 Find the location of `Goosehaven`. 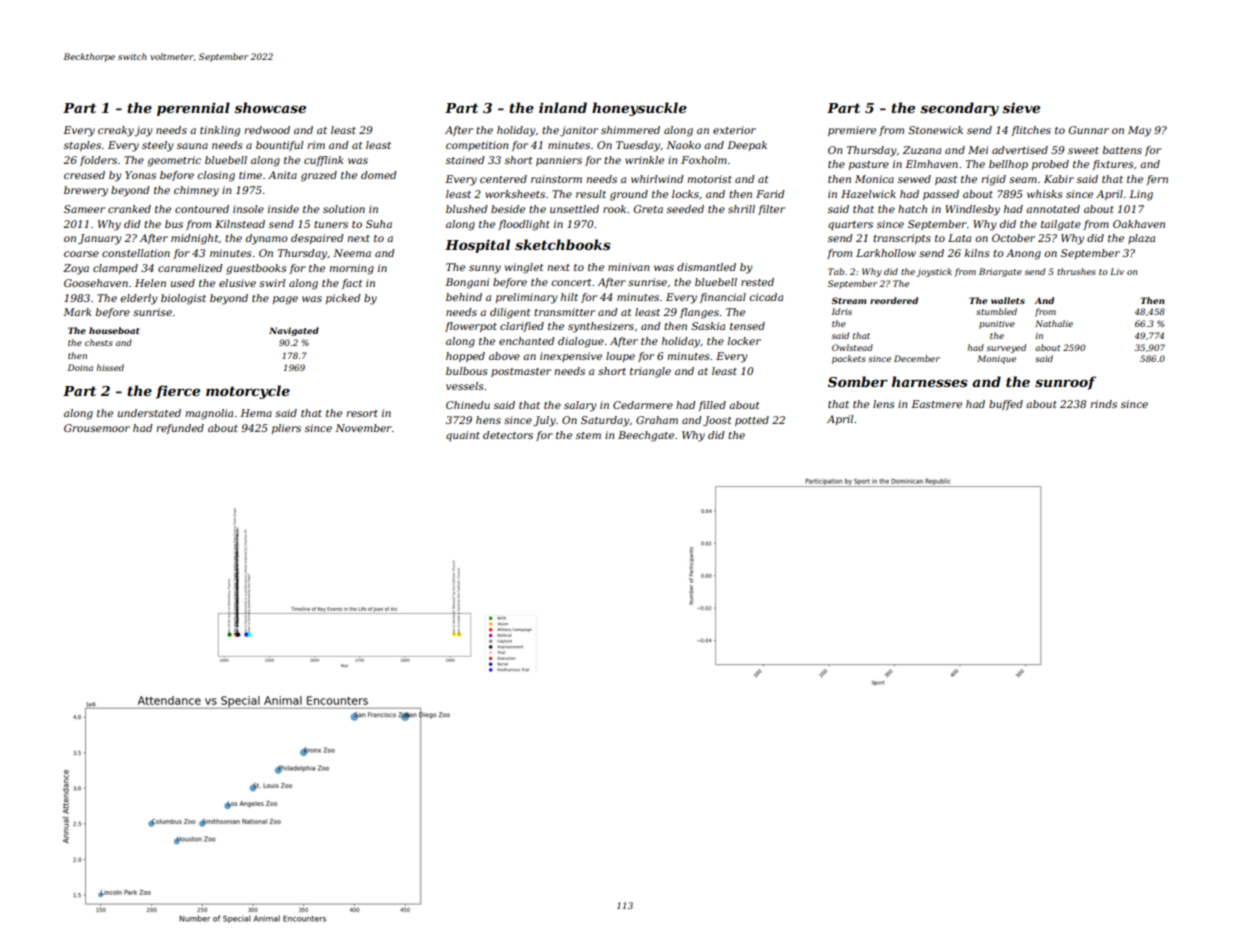

Goosehaven is located at coordinates (96, 283).
